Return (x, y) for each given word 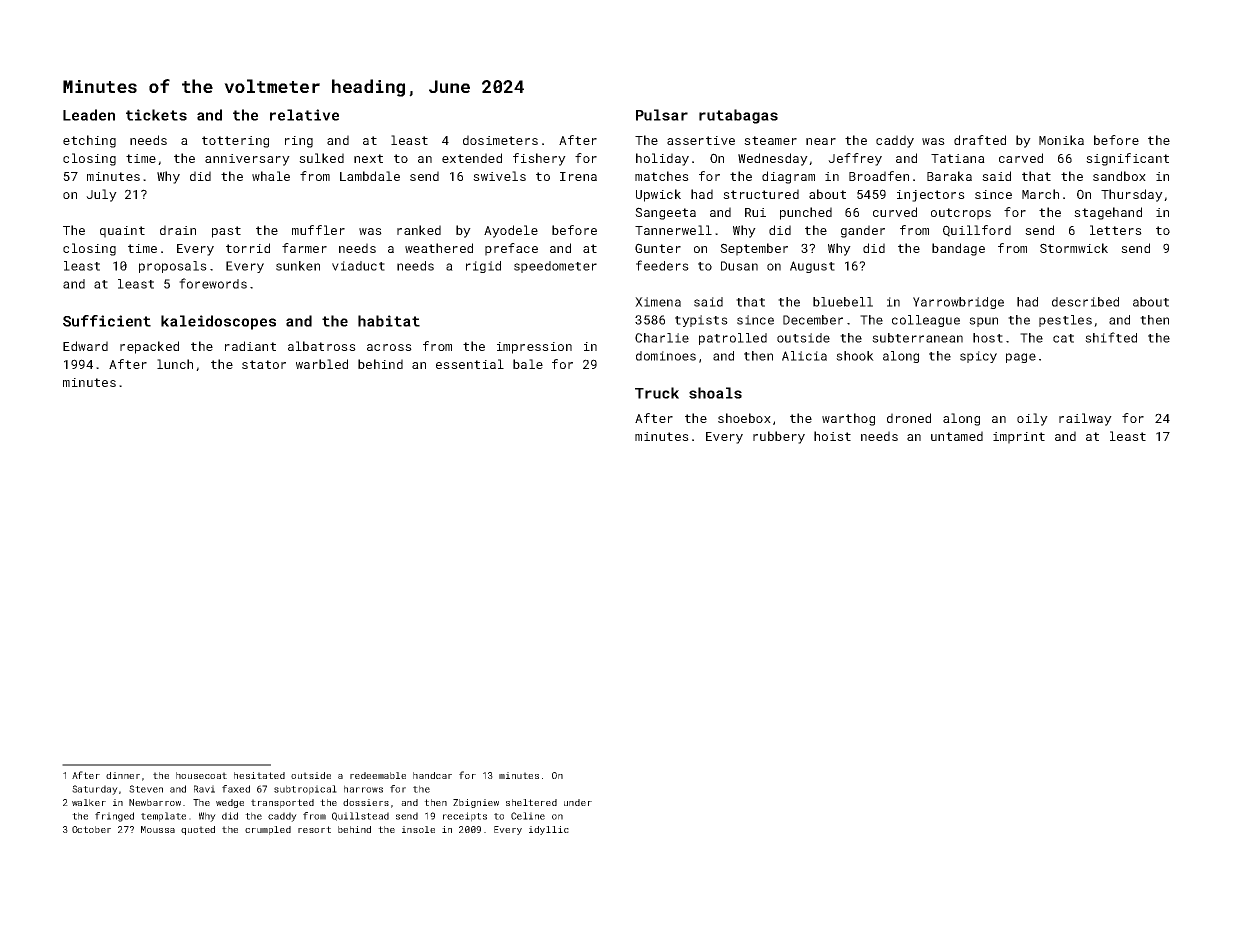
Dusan (739, 266)
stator (264, 364)
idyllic (549, 830)
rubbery (779, 437)
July (101, 195)
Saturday (95, 790)
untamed (957, 436)
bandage (958, 249)
